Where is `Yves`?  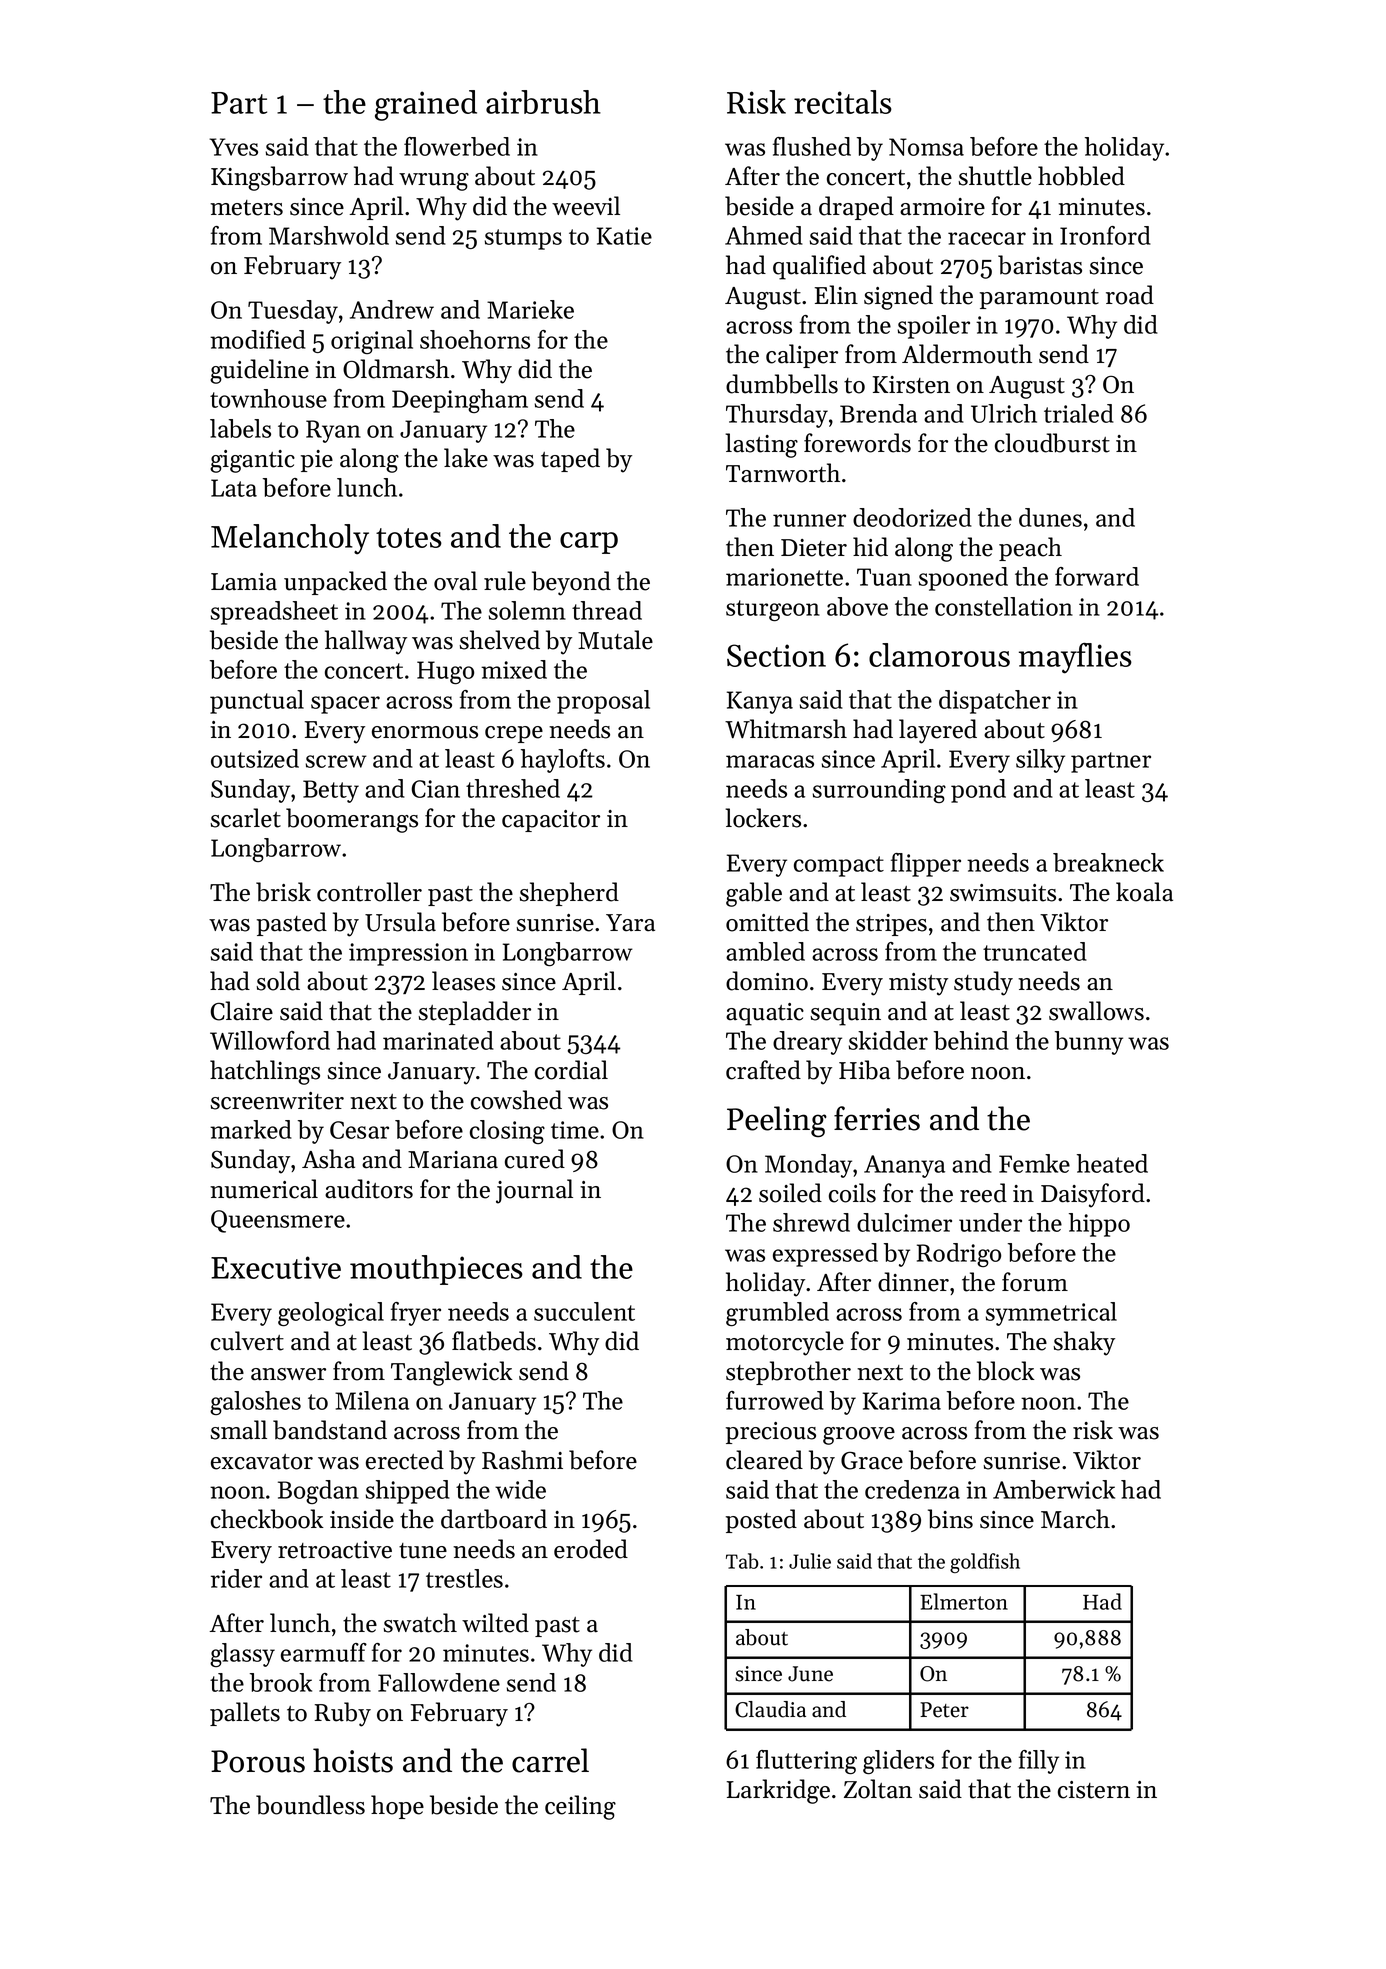
Yves is located at coordinates (233, 147).
